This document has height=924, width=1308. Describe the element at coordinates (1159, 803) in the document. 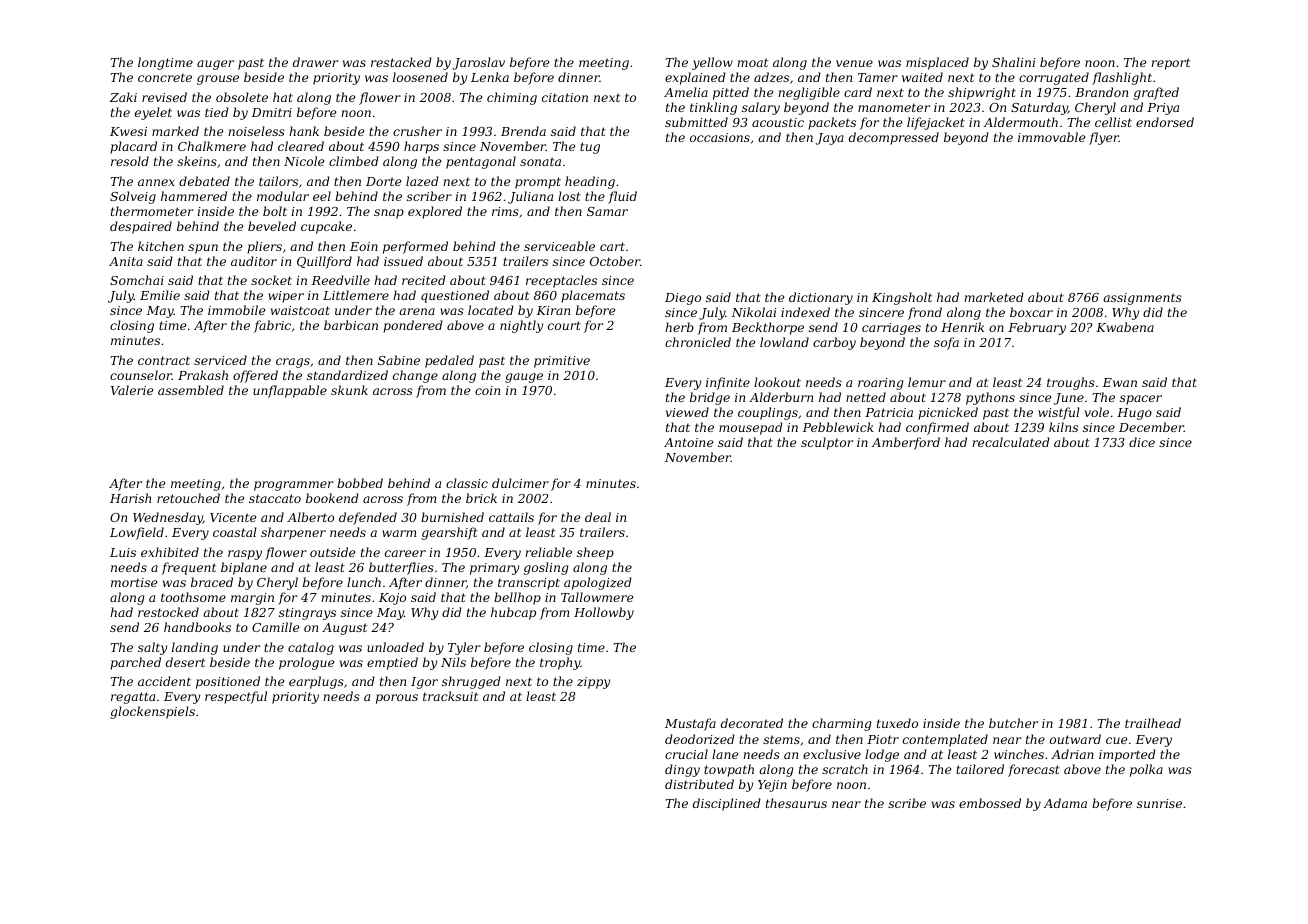

I see `sunrise` at that location.
